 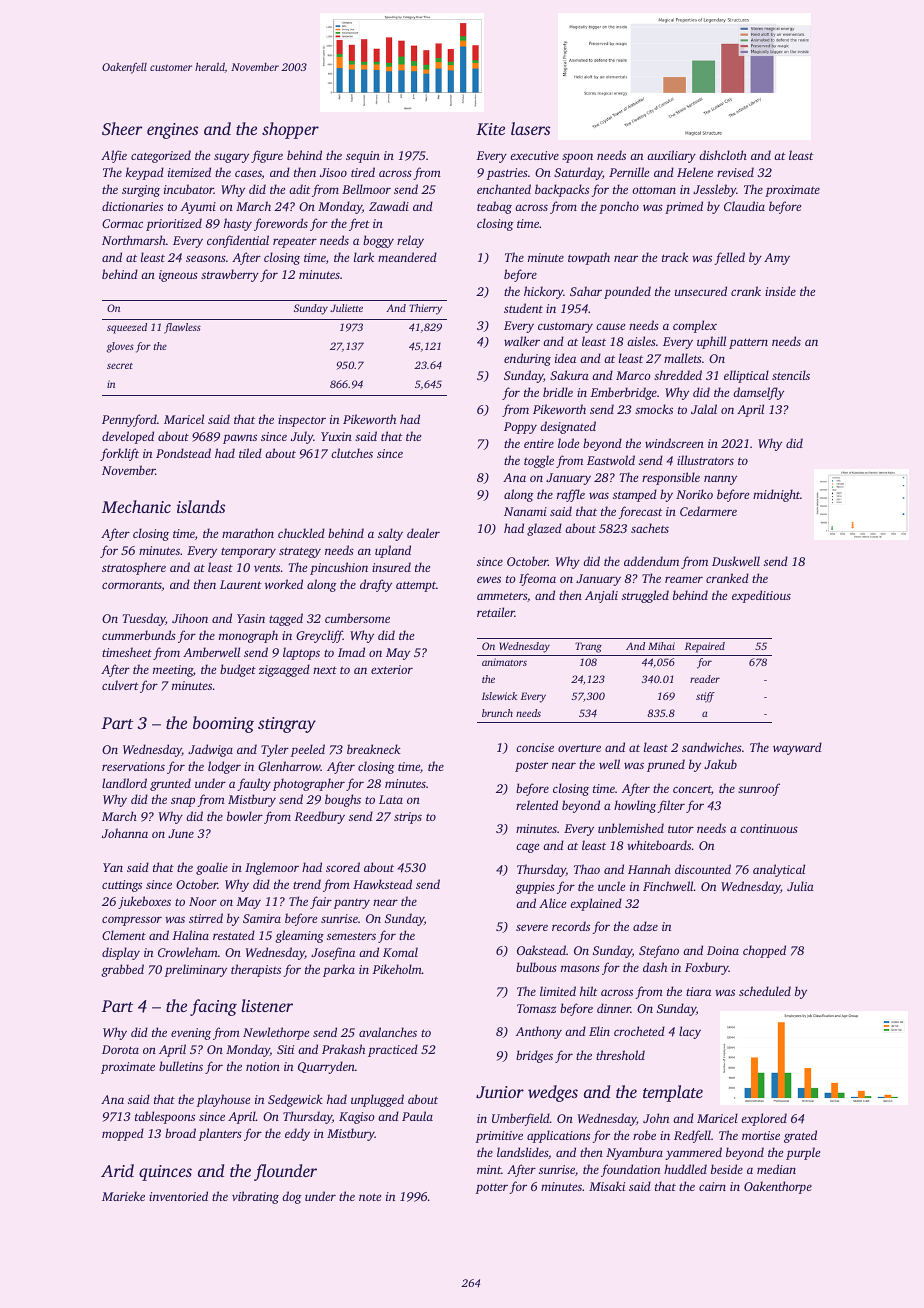 I want to click on Zawadi, so click(x=389, y=206).
